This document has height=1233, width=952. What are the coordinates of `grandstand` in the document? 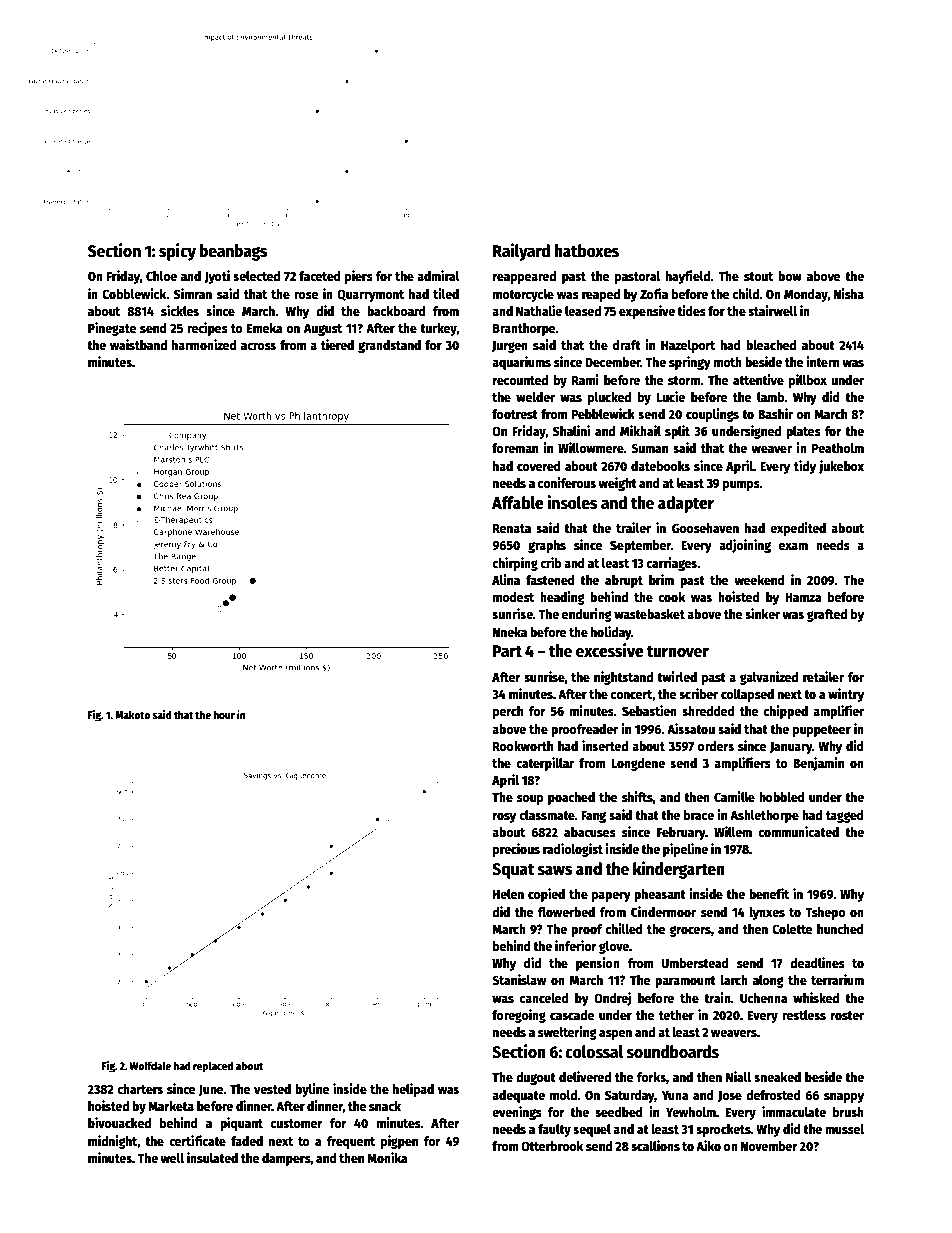 It's located at (389, 346).
